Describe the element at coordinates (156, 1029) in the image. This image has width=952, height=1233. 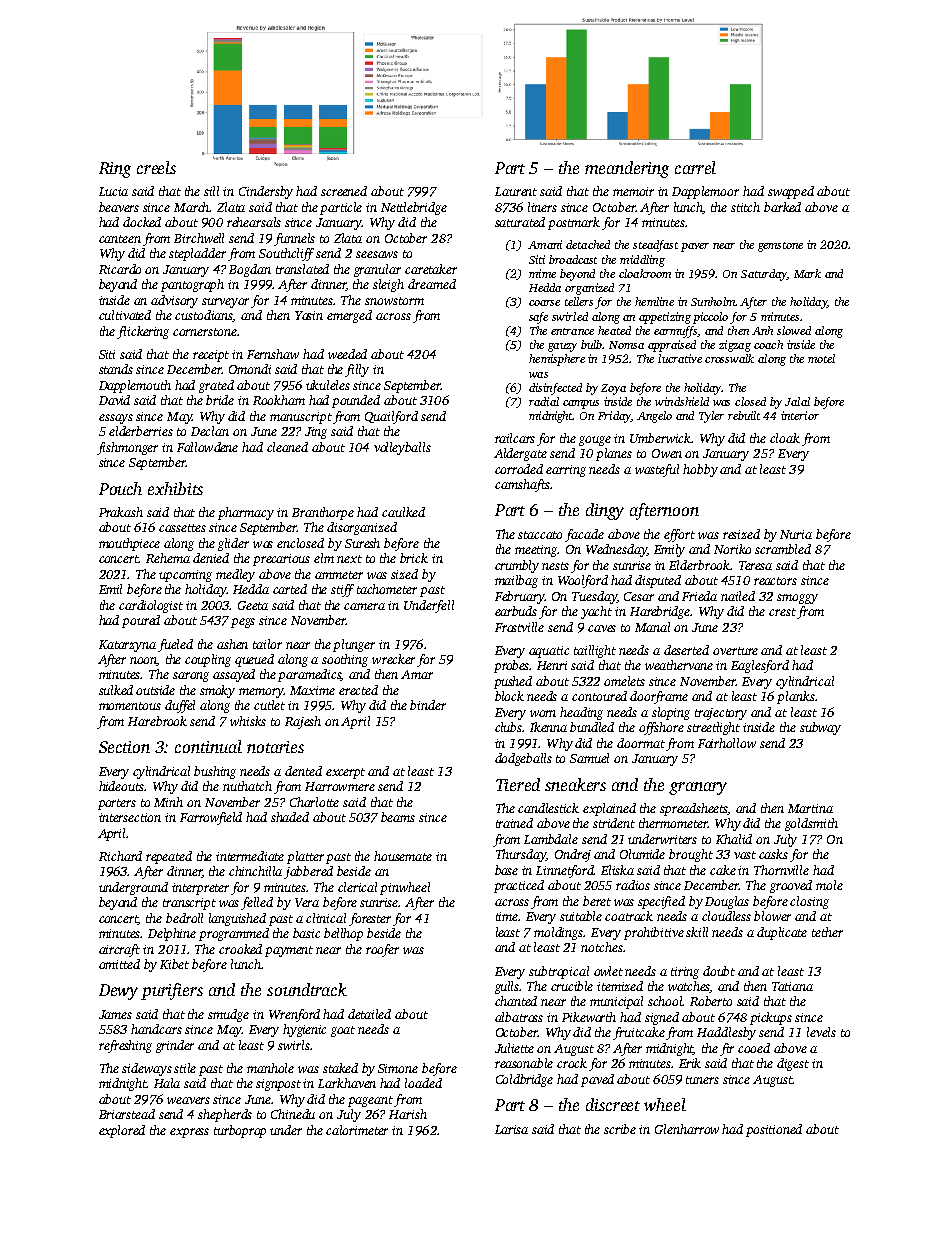
I see `handcars` at that location.
